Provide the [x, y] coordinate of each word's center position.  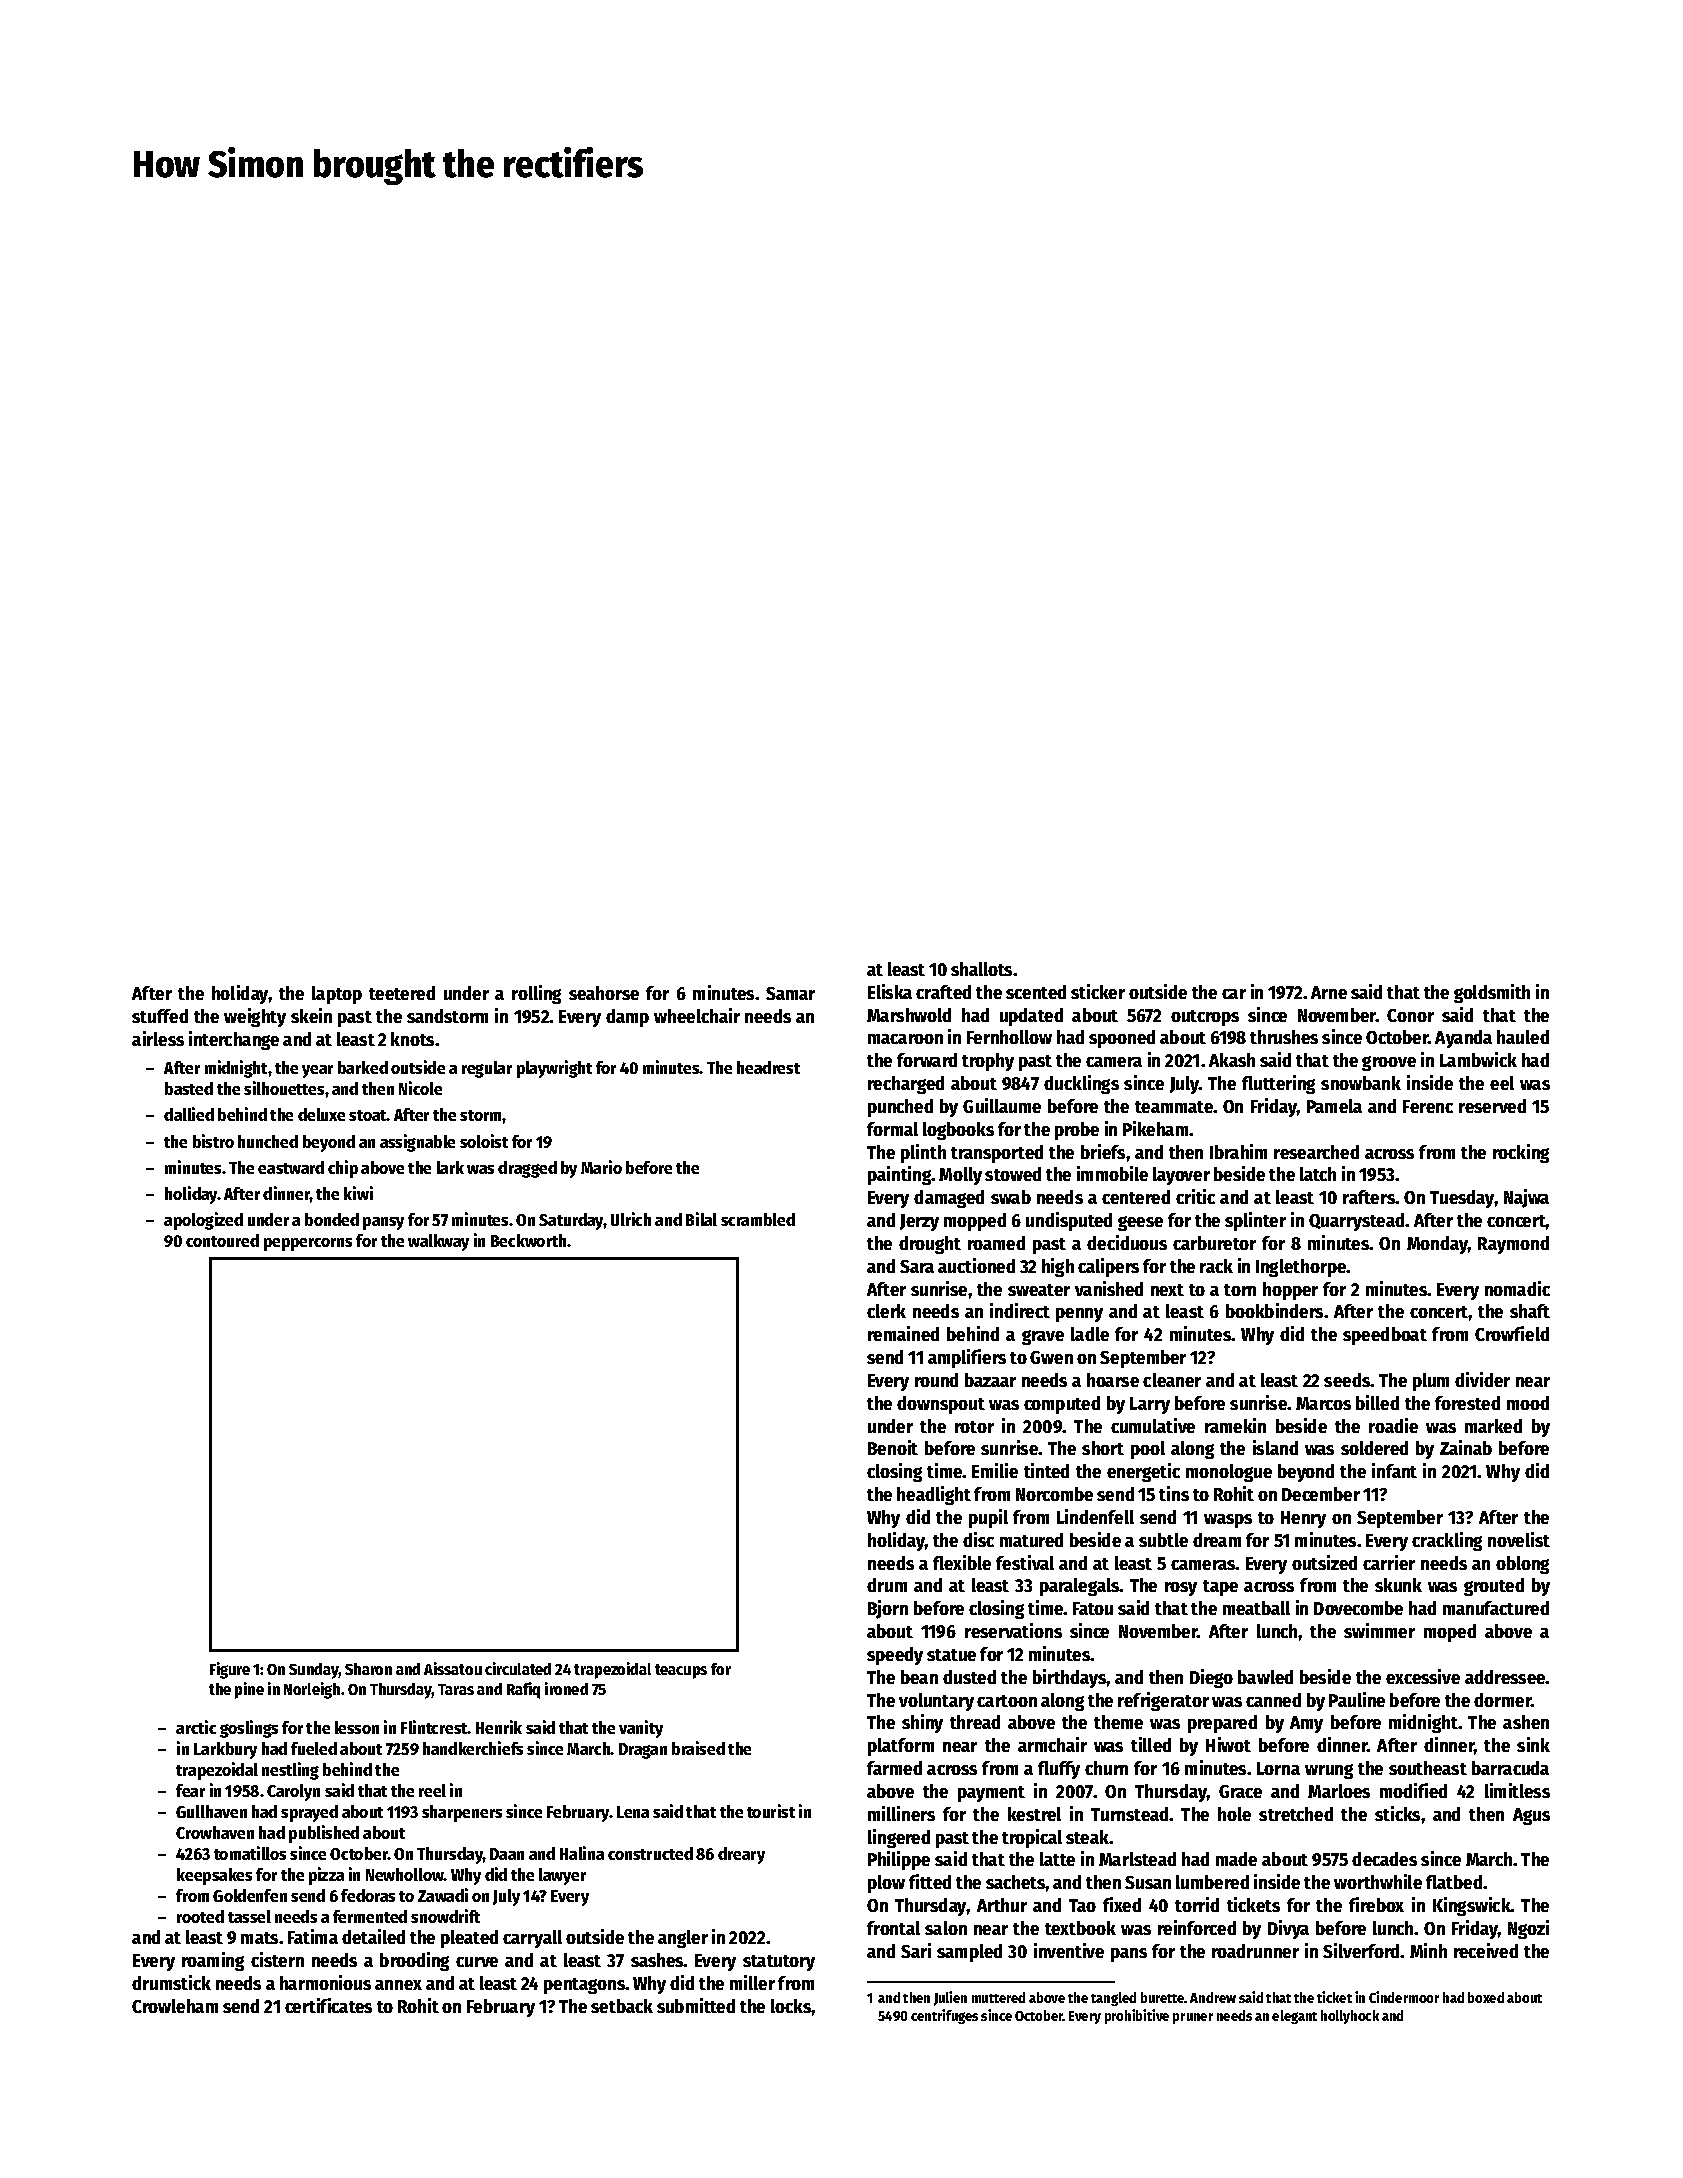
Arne [1329, 992]
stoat [368, 1115]
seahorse [604, 993]
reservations [1013, 1630]
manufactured [1496, 1608]
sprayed [309, 1813]
